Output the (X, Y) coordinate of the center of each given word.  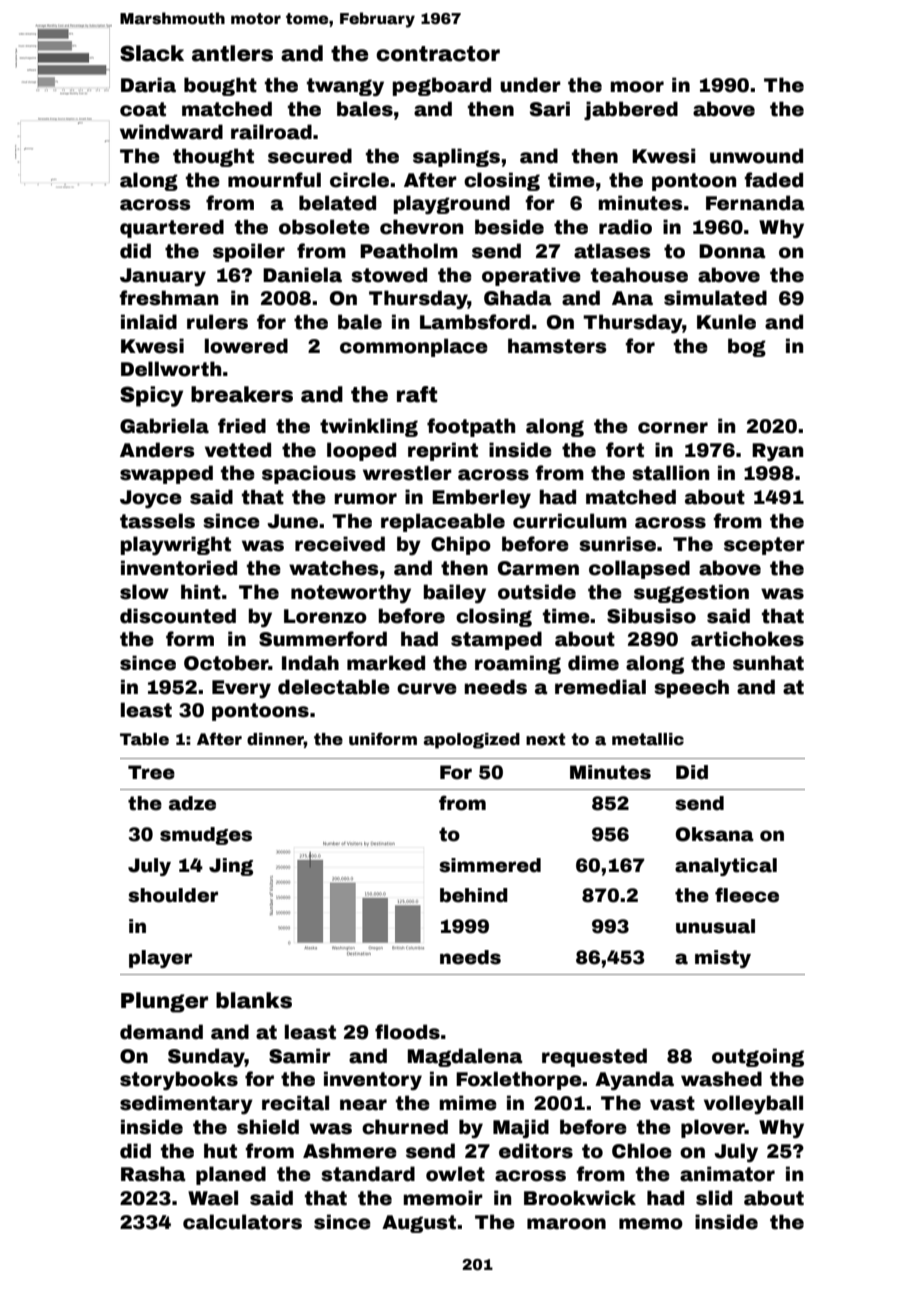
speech (691, 688)
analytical (726, 867)
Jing (231, 867)
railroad (271, 132)
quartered (172, 228)
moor (637, 87)
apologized (472, 741)
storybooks (179, 1081)
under (530, 85)
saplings (456, 157)
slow (144, 592)
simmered (490, 865)
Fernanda (755, 203)
